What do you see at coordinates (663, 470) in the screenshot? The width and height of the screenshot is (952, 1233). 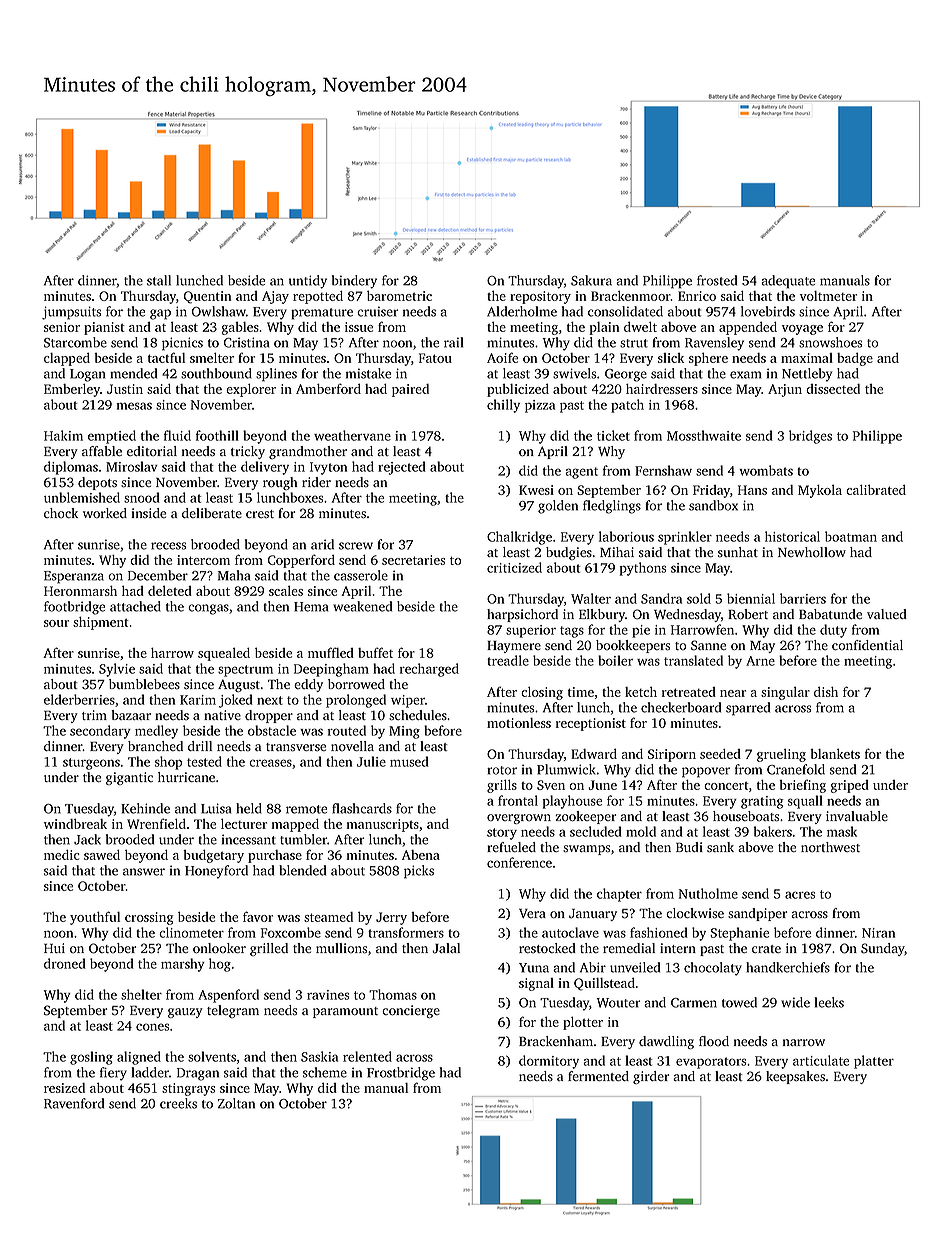 I see `Fernshaw` at bounding box center [663, 470].
